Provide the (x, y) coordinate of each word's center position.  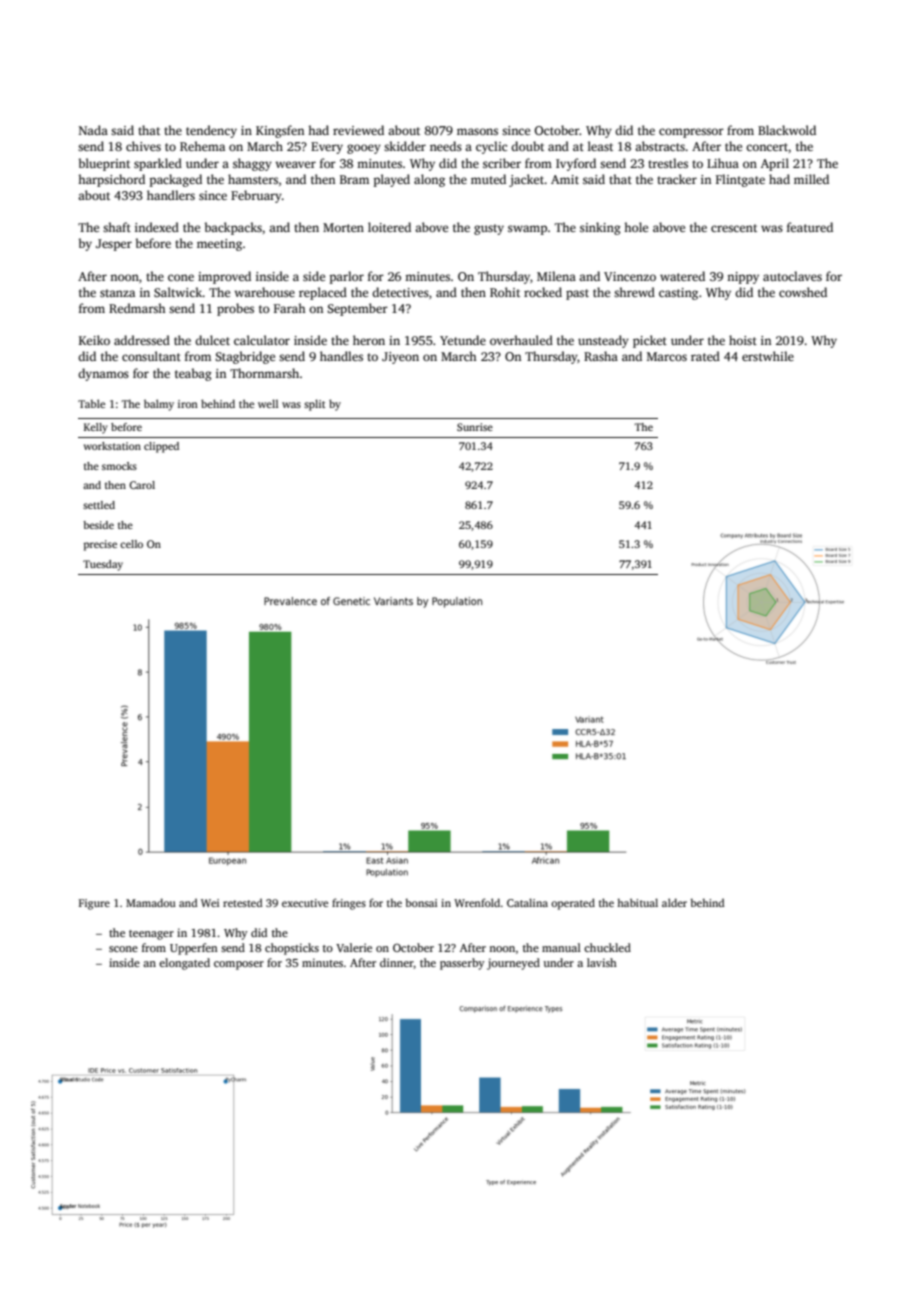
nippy (743, 278)
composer (239, 965)
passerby (462, 964)
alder (674, 902)
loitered (389, 227)
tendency (211, 131)
